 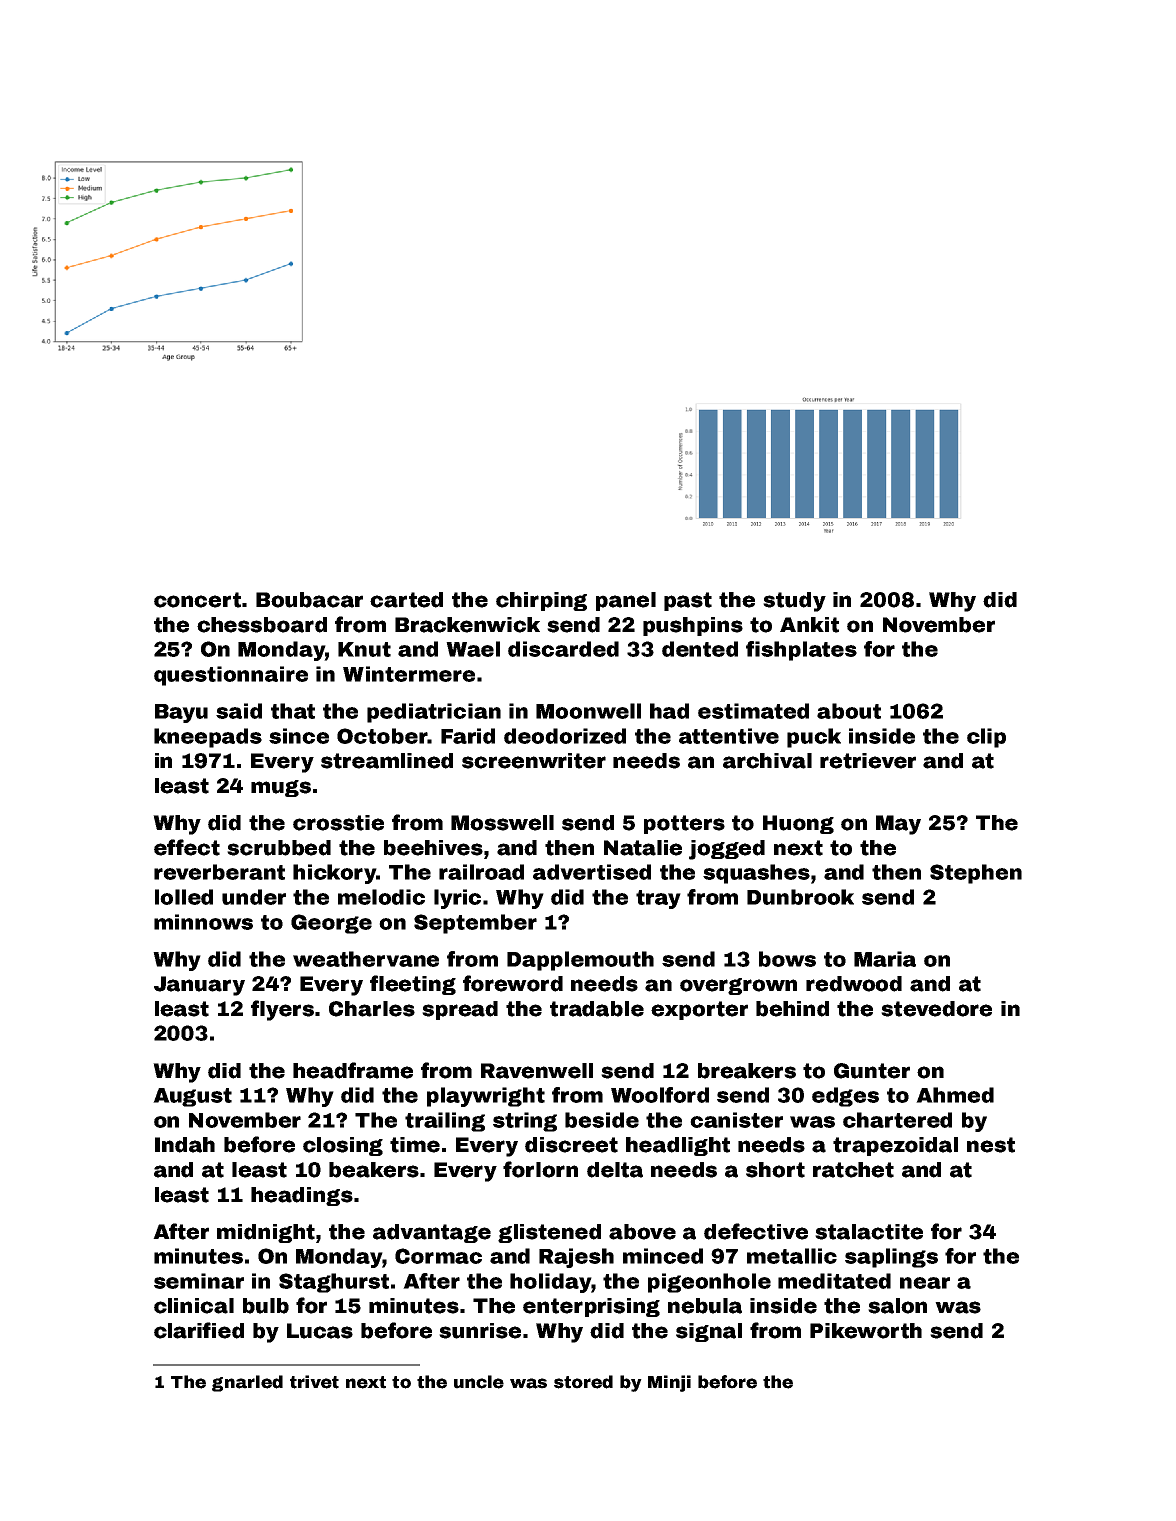 What do you see at coordinates (247, 1383) in the screenshot?
I see `gnarled` at bounding box center [247, 1383].
